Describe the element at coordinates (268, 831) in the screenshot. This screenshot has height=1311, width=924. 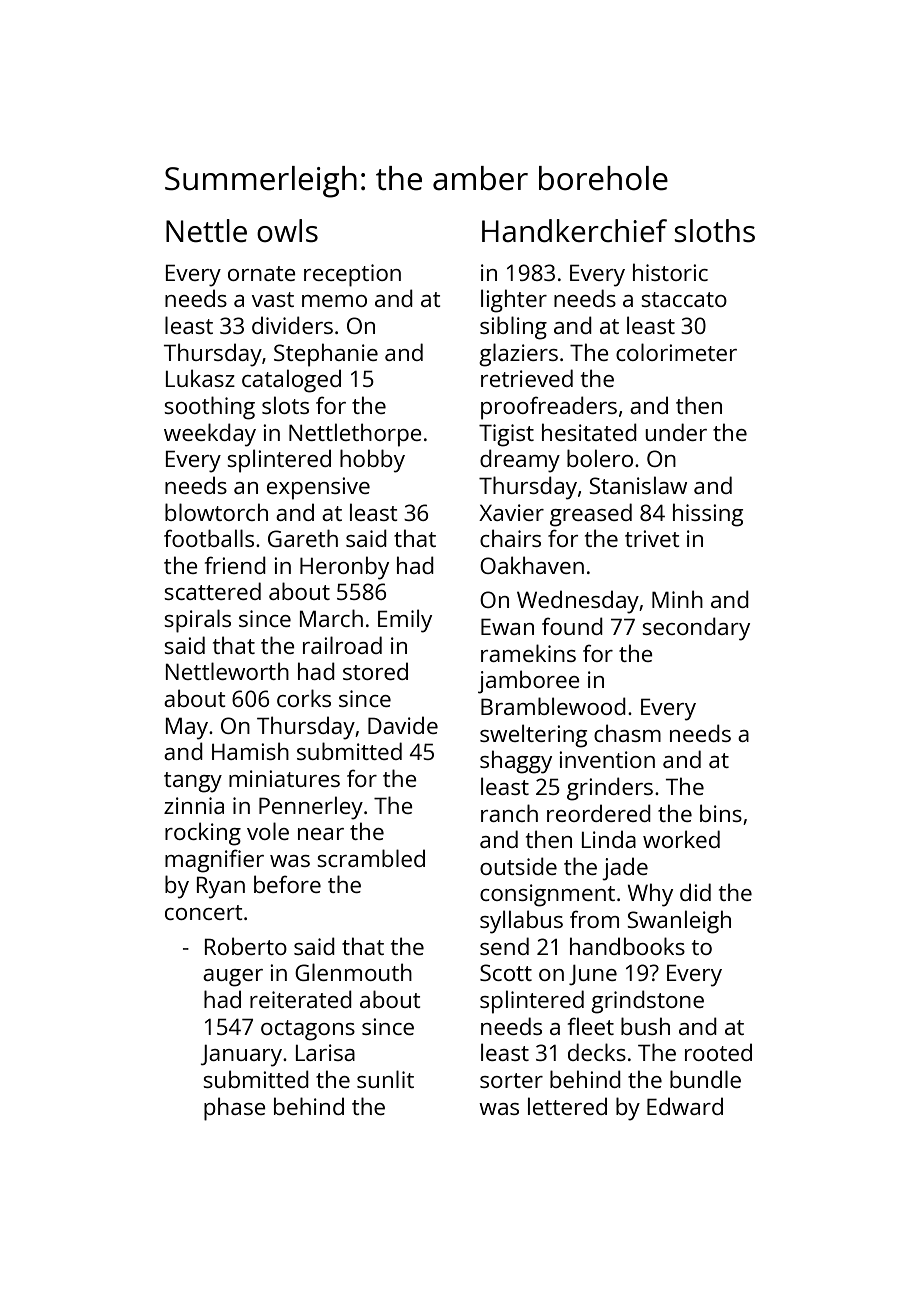
I see `vole` at that location.
